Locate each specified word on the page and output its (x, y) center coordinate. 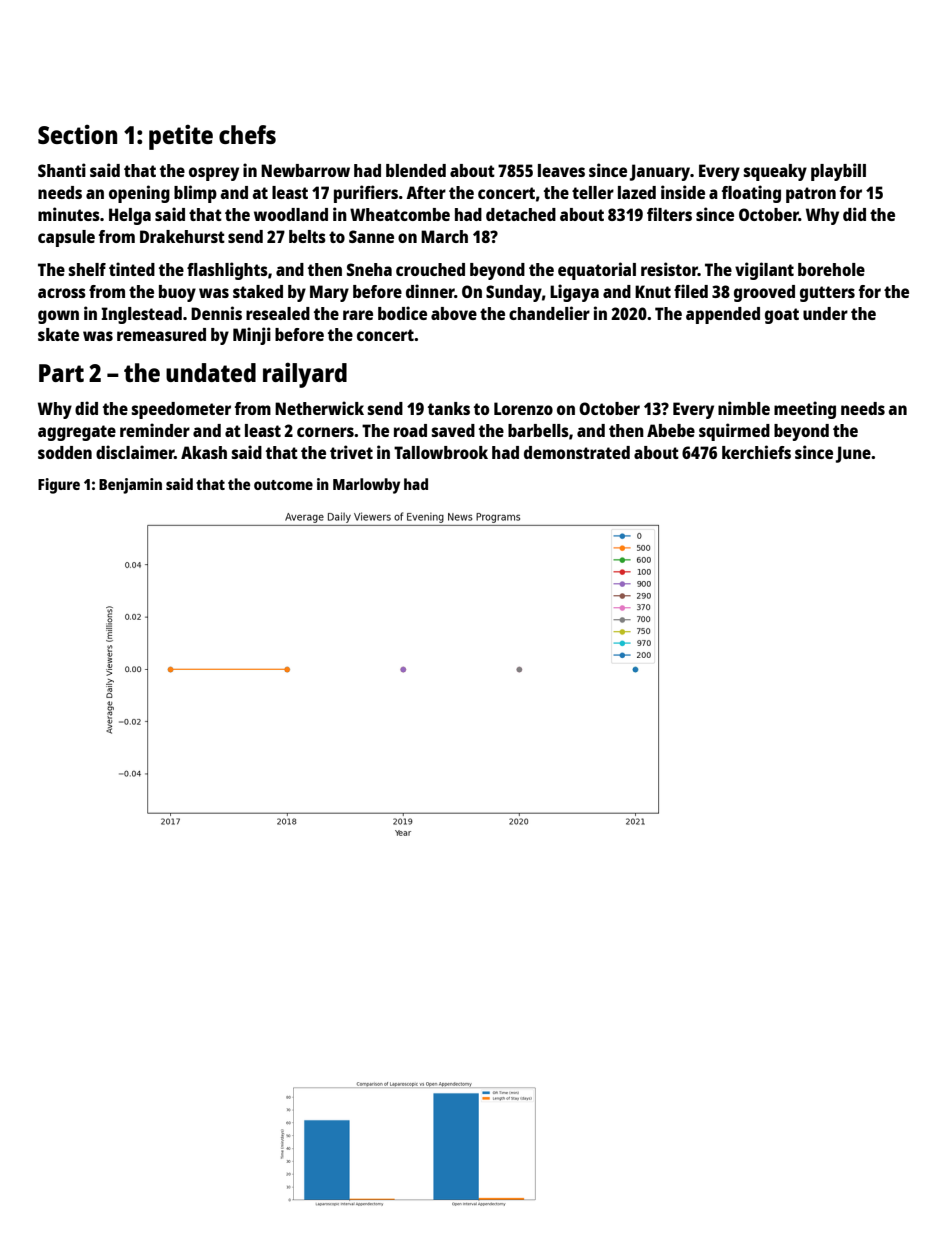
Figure (59, 486)
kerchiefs (756, 452)
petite (181, 137)
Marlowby (366, 486)
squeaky (775, 172)
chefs (247, 134)
